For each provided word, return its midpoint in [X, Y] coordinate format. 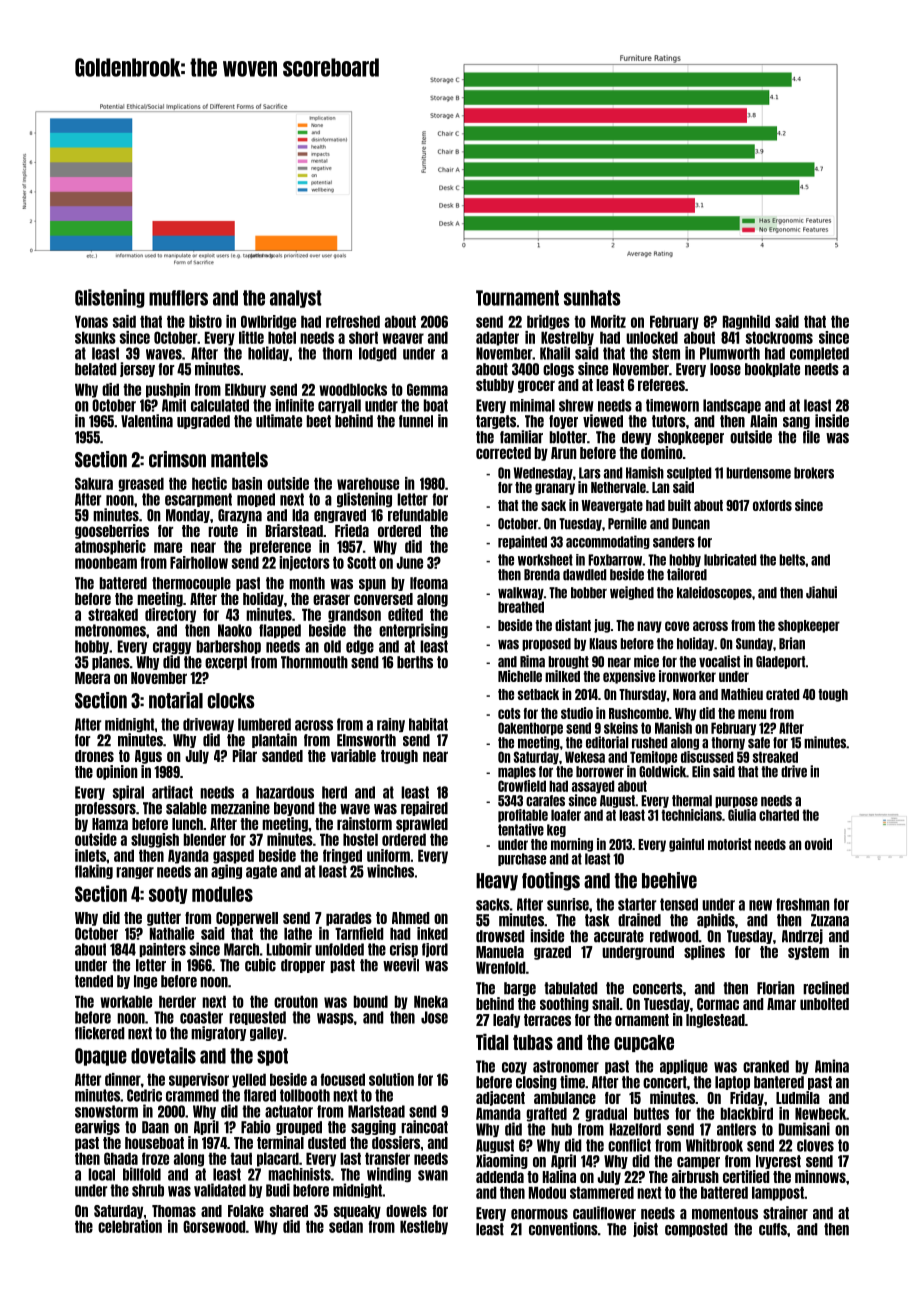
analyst [296, 299]
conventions [563, 1229]
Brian [792, 643]
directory [170, 615]
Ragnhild [746, 322]
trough [399, 757]
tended [94, 981]
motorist [729, 844]
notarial [176, 700]
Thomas [174, 1211]
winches [390, 871]
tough [833, 695]
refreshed [353, 321]
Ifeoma [429, 583]
